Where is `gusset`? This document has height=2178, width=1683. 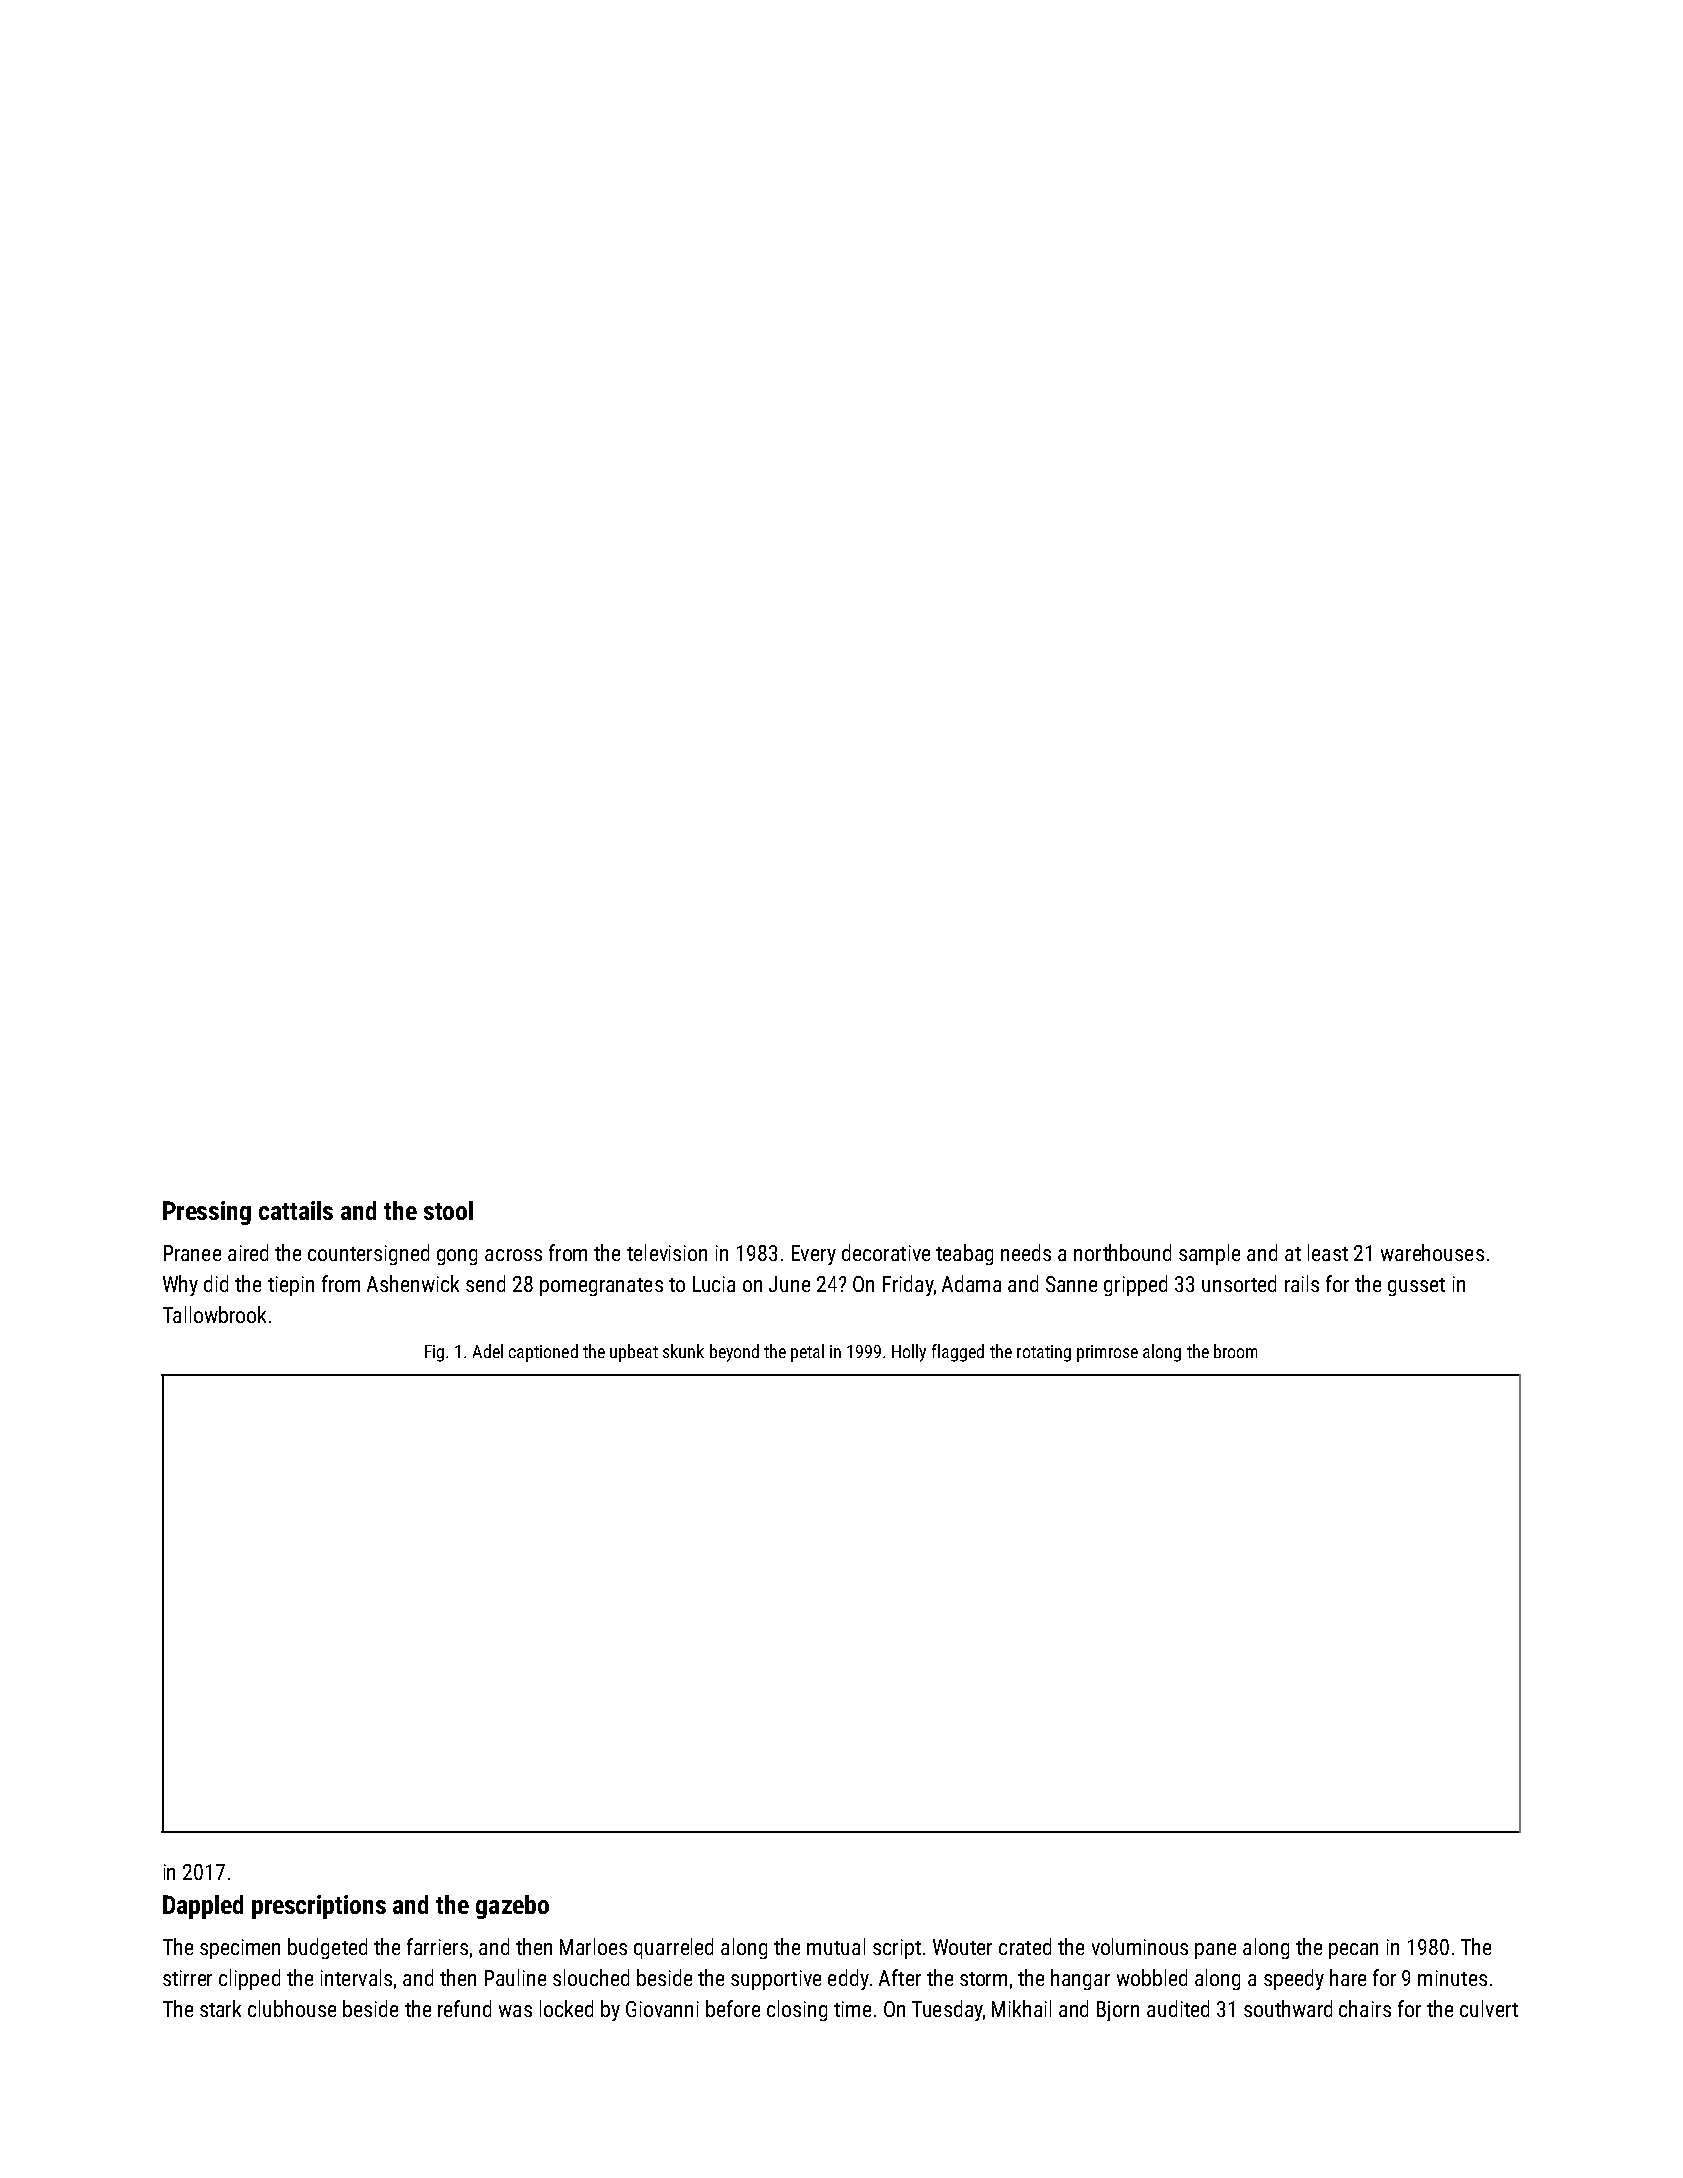 gusset is located at coordinates (1416, 1287).
